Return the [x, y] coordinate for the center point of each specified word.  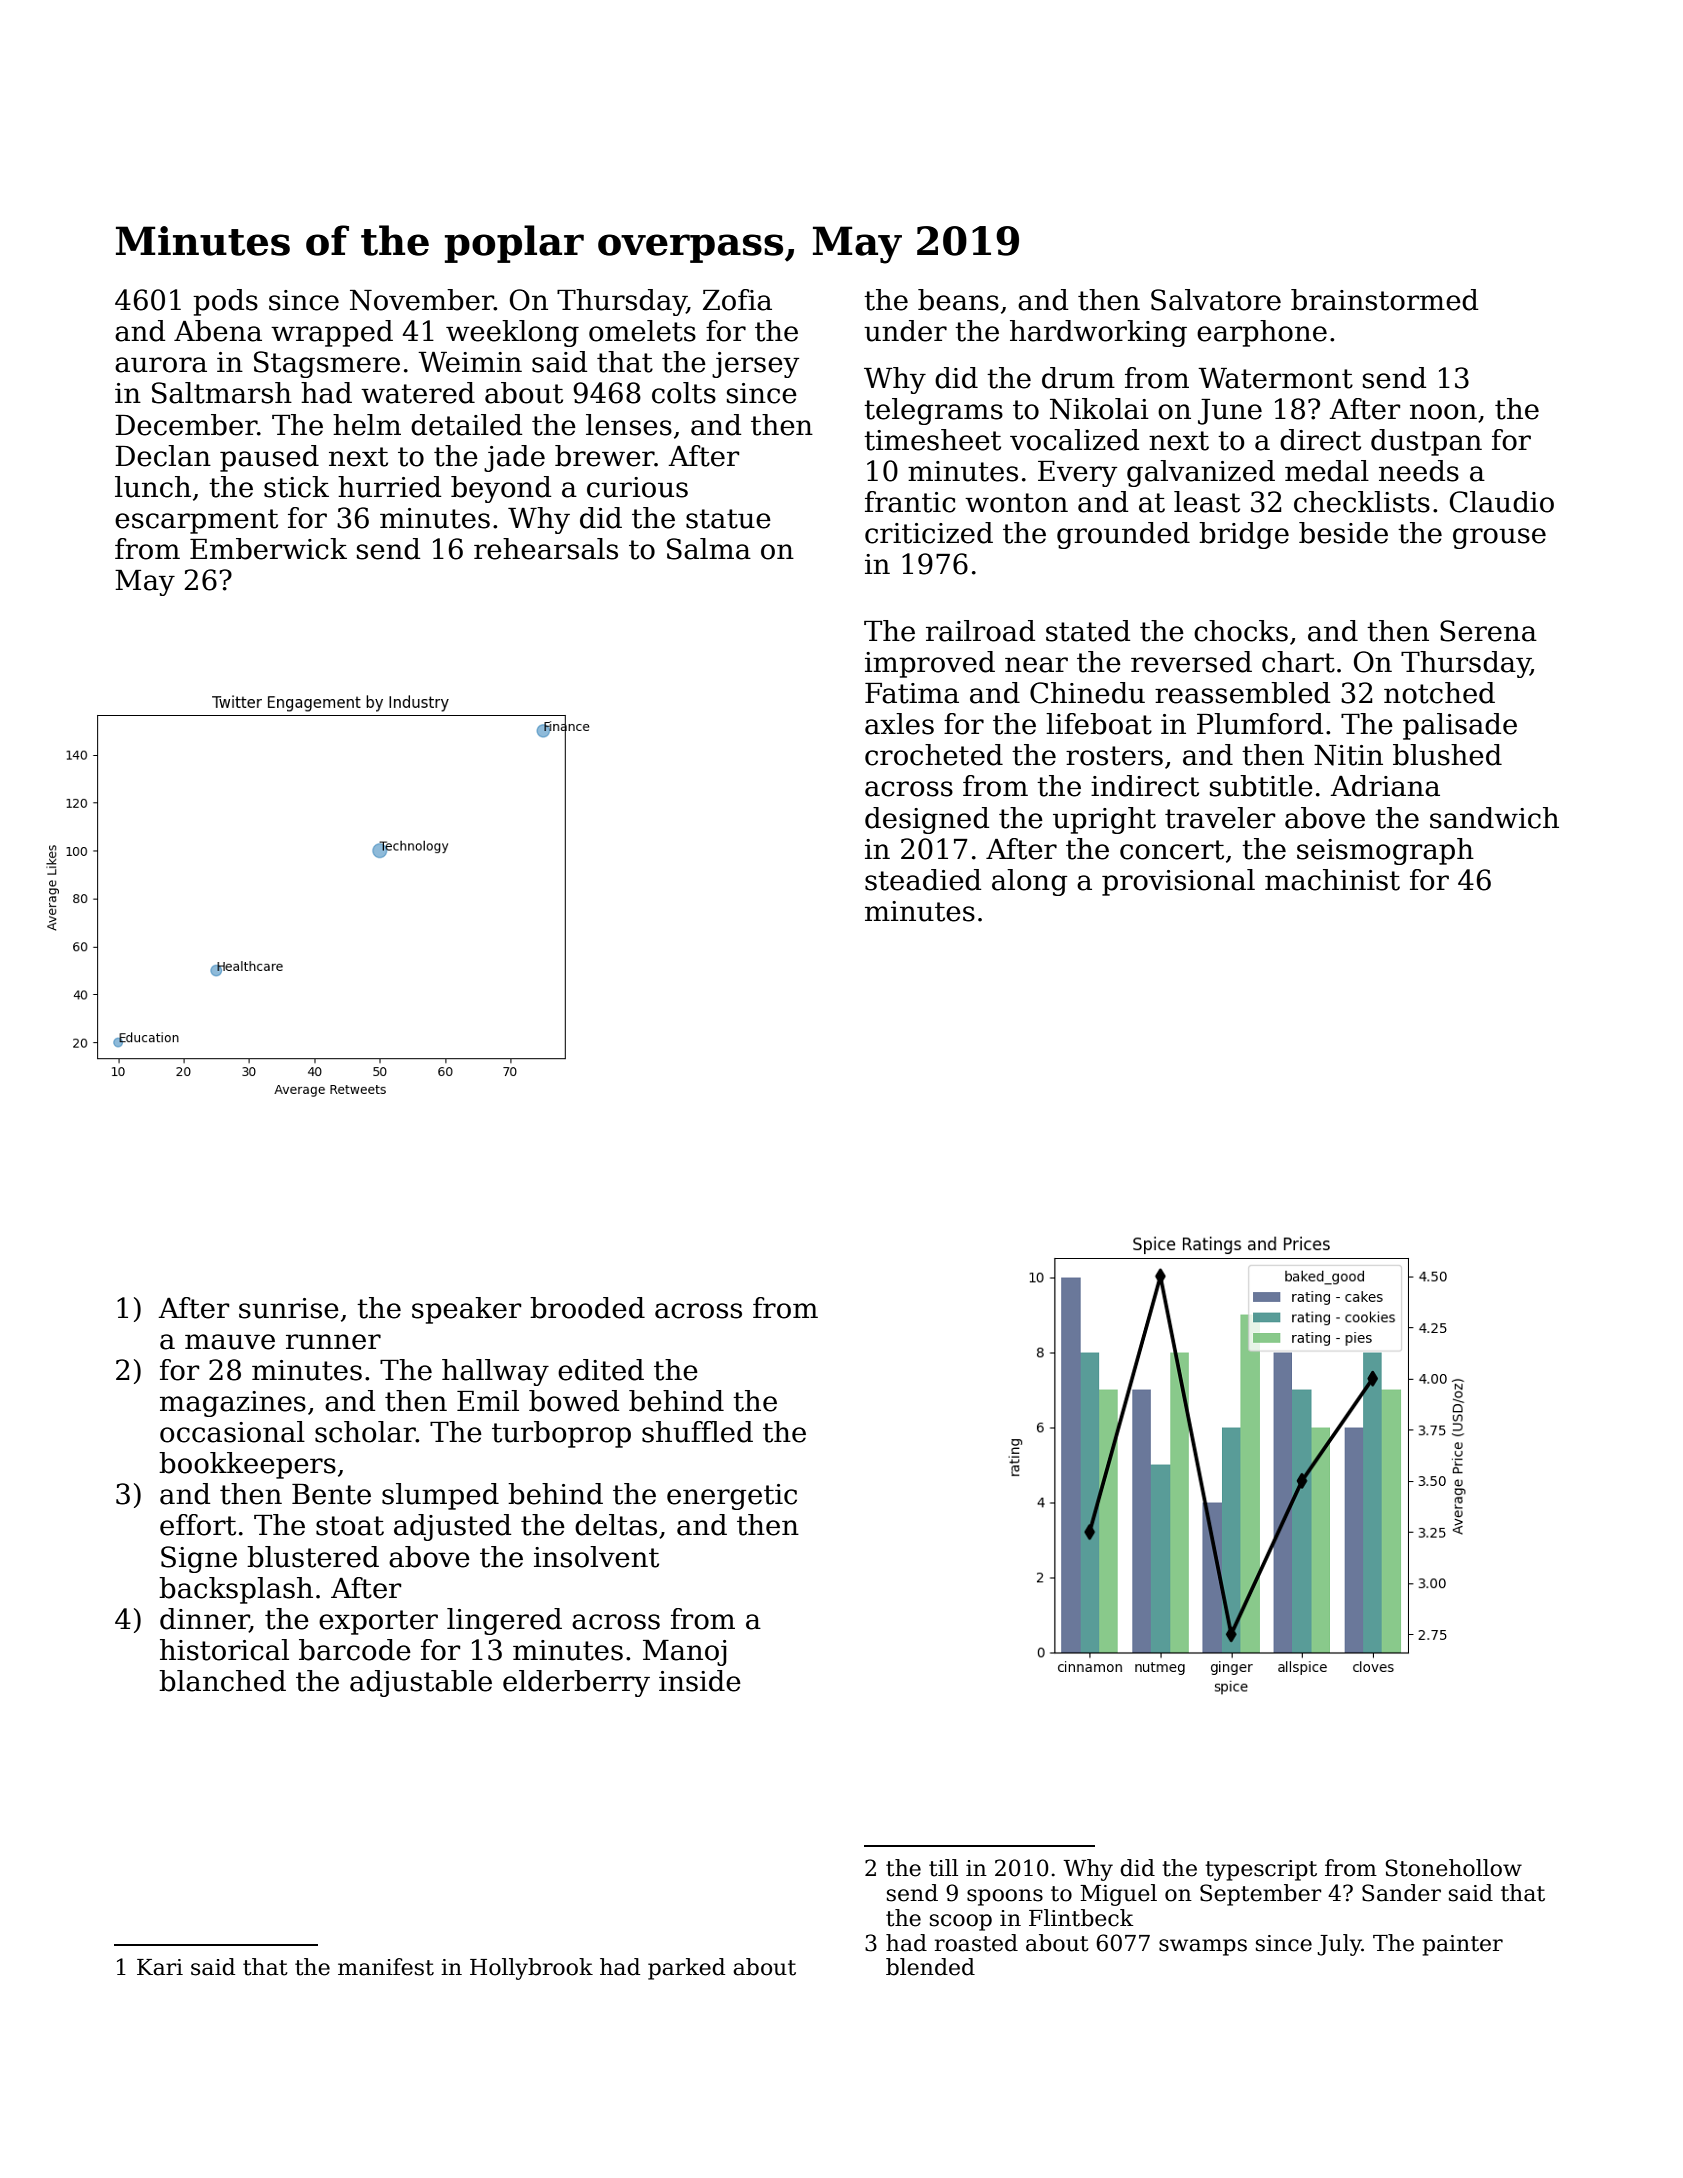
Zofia [737, 300]
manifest [386, 1967]
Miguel [1118, 1895]
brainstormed [1384, 300]
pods [225, 302]
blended [930, 1967]
